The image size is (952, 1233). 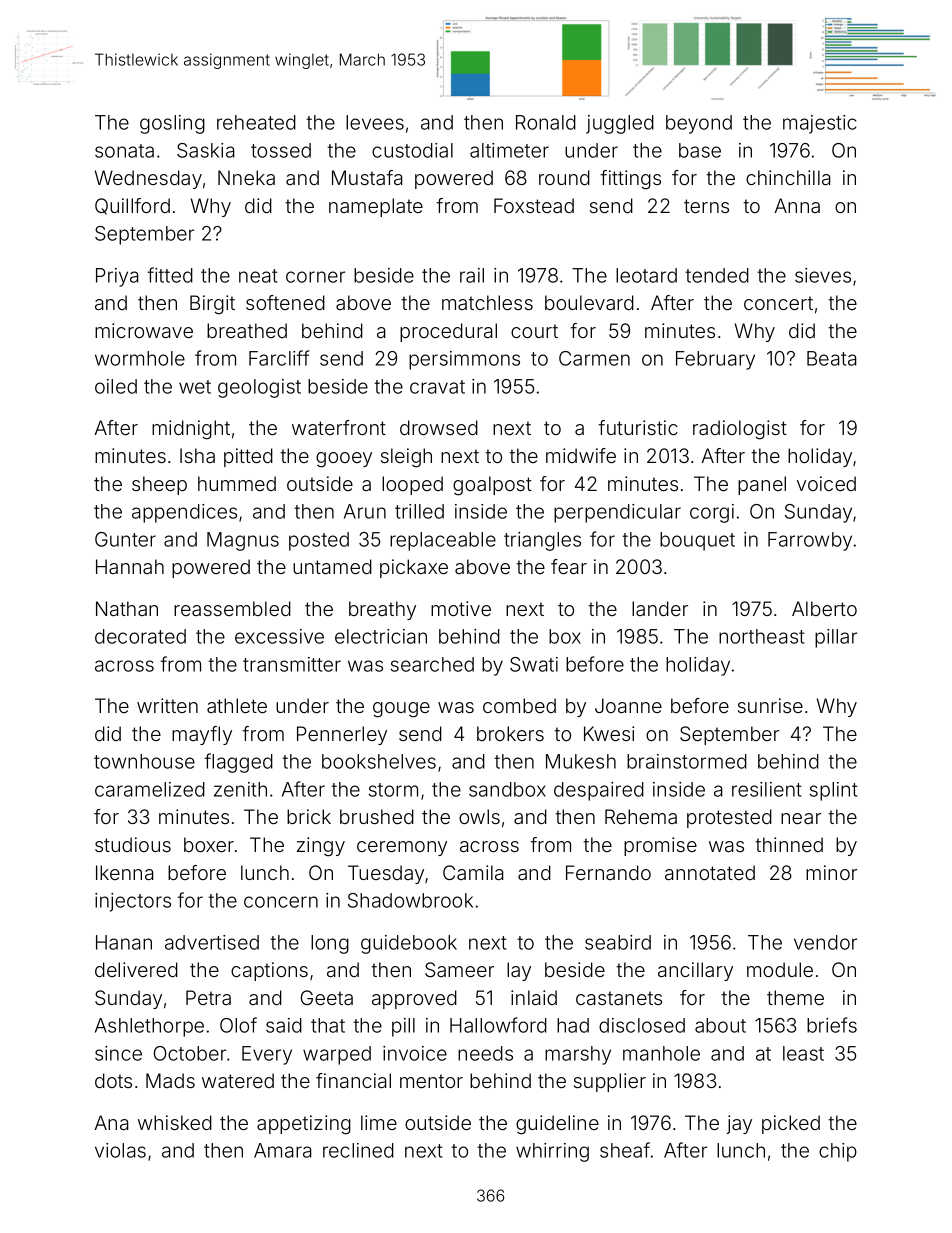 I want to click on Beata, so click(x=831, y=358).
